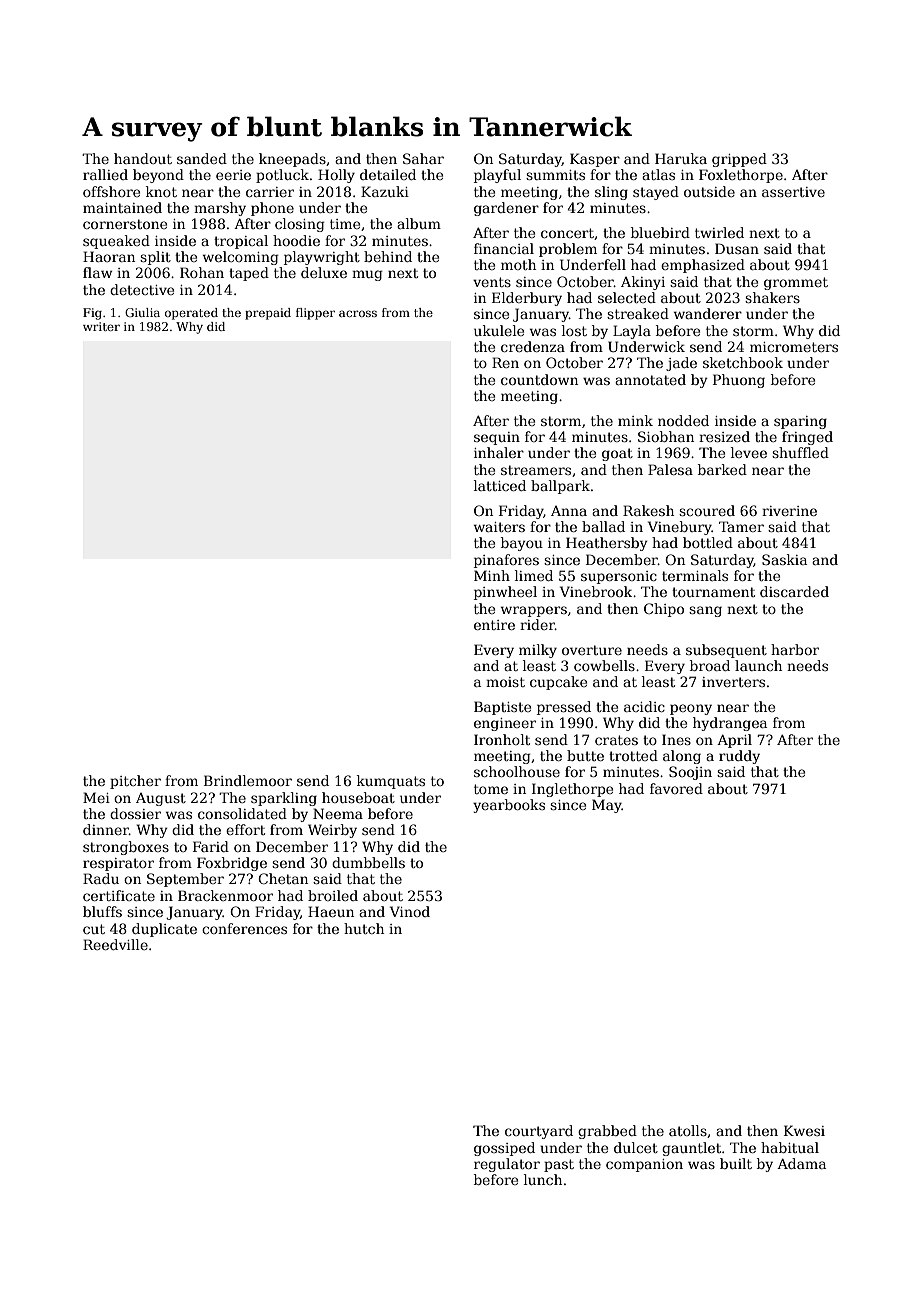  Describe the element at coordinates (499, 527) in the screenshot. I see `waiters` at that location.
